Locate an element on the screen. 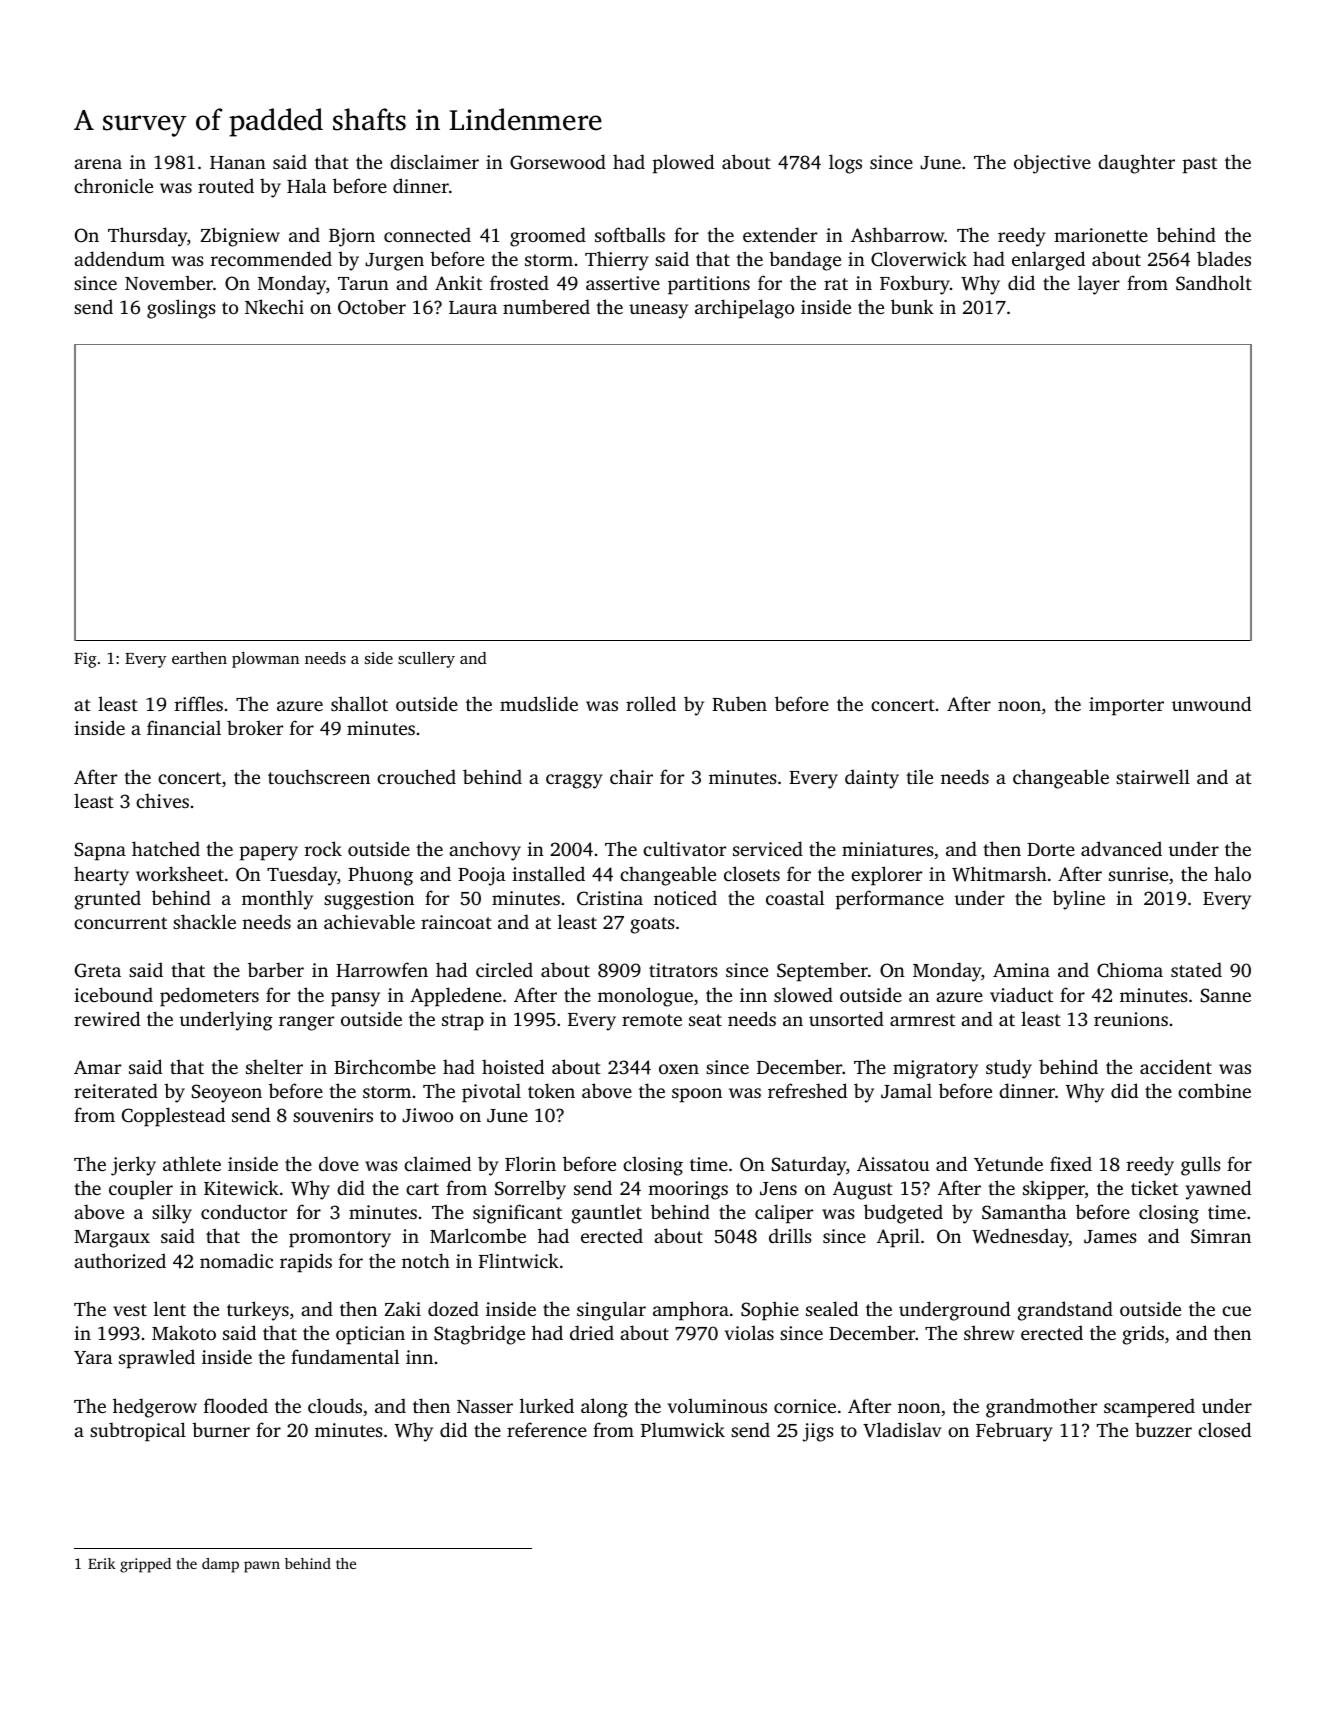 This screenshot has width=1326, height=1717. chives is located at coordinates (162, 800).
